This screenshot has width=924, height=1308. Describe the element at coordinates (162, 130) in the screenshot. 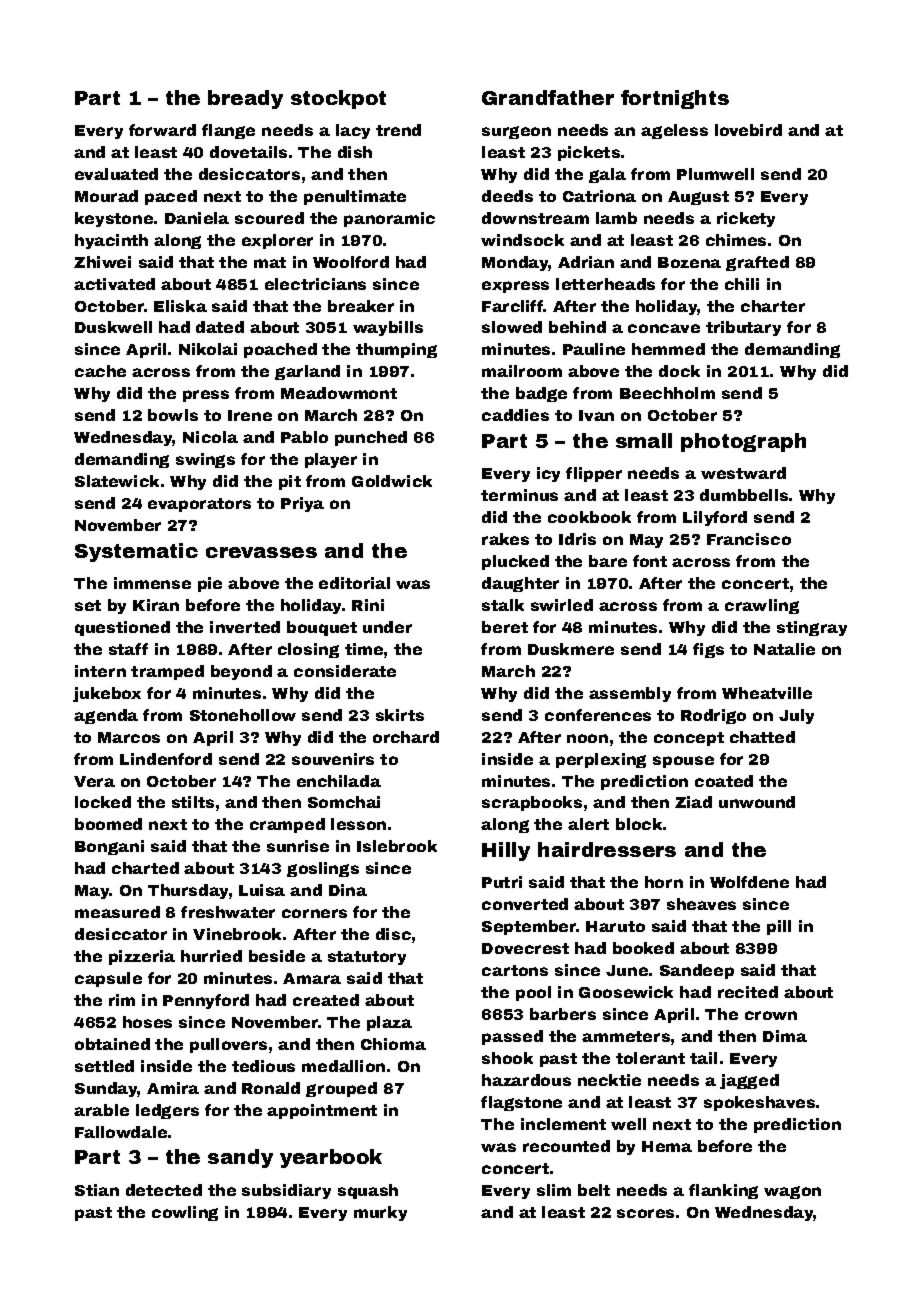

I see `forward` at that location.
